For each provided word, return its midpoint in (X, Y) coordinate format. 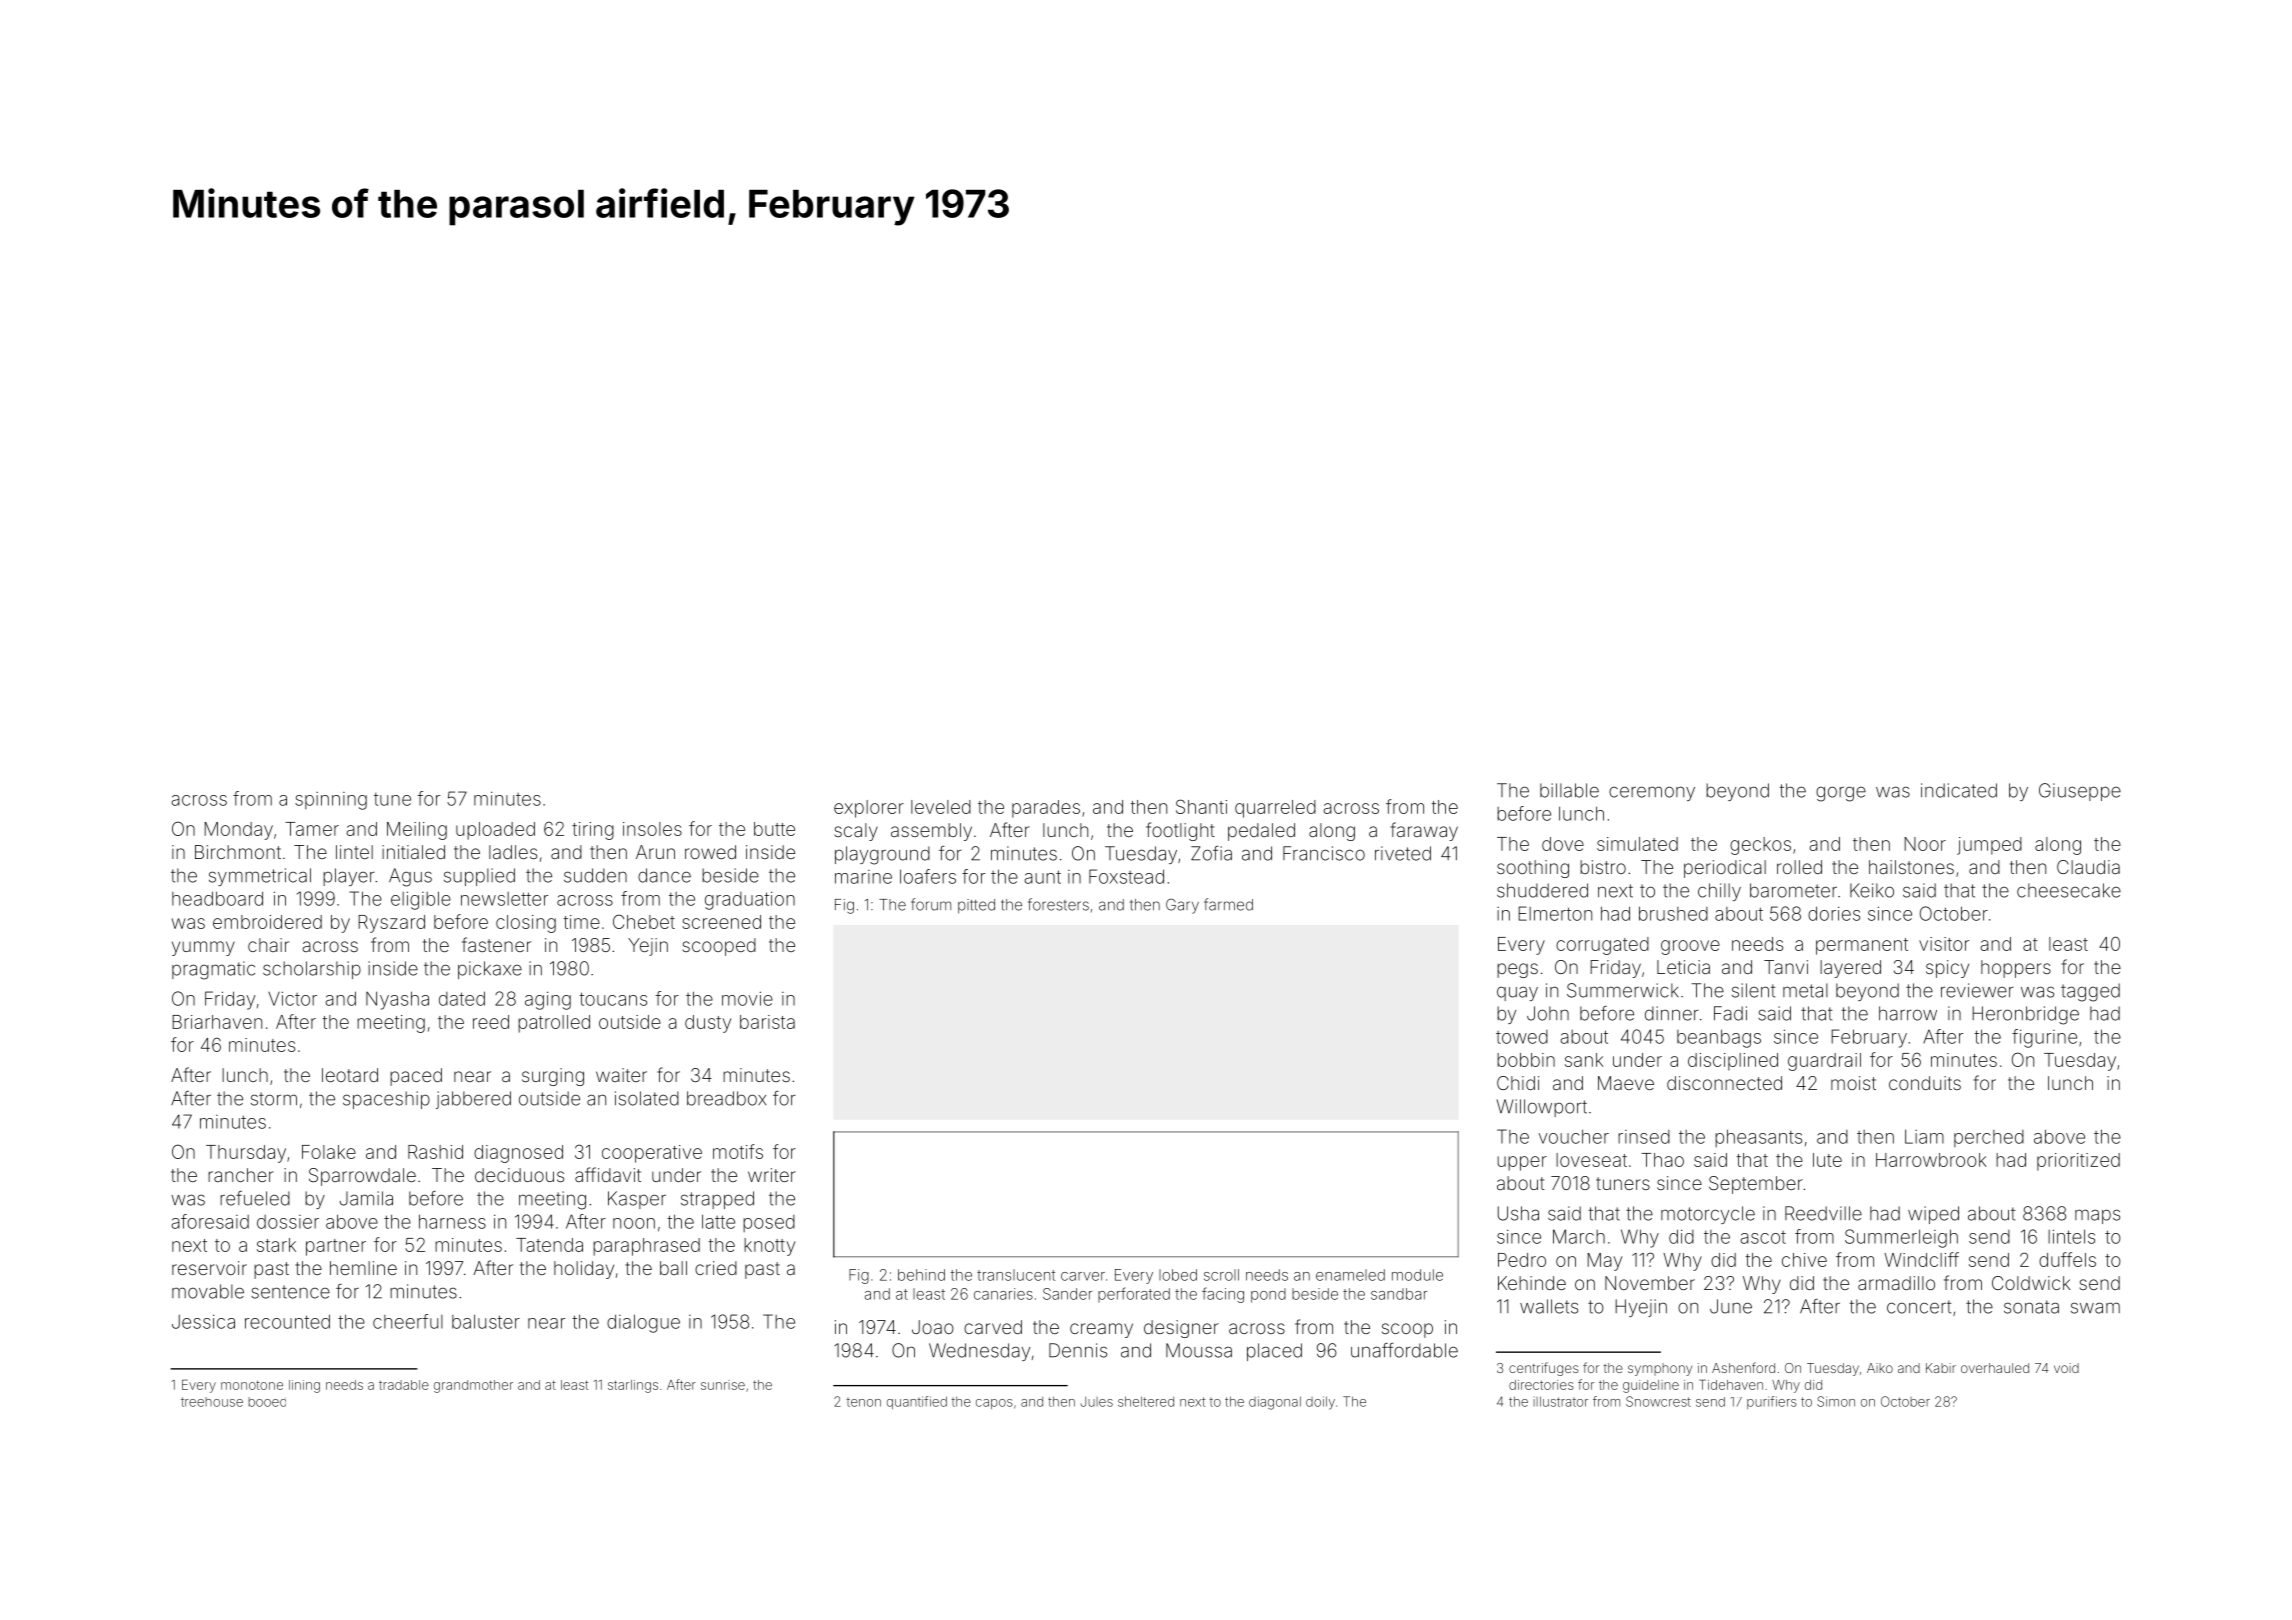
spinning (331, 801)
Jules (1097, 1402)
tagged (2090, 992)
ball (673, 1268)
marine (863, 877)
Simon (1836, 1401)
